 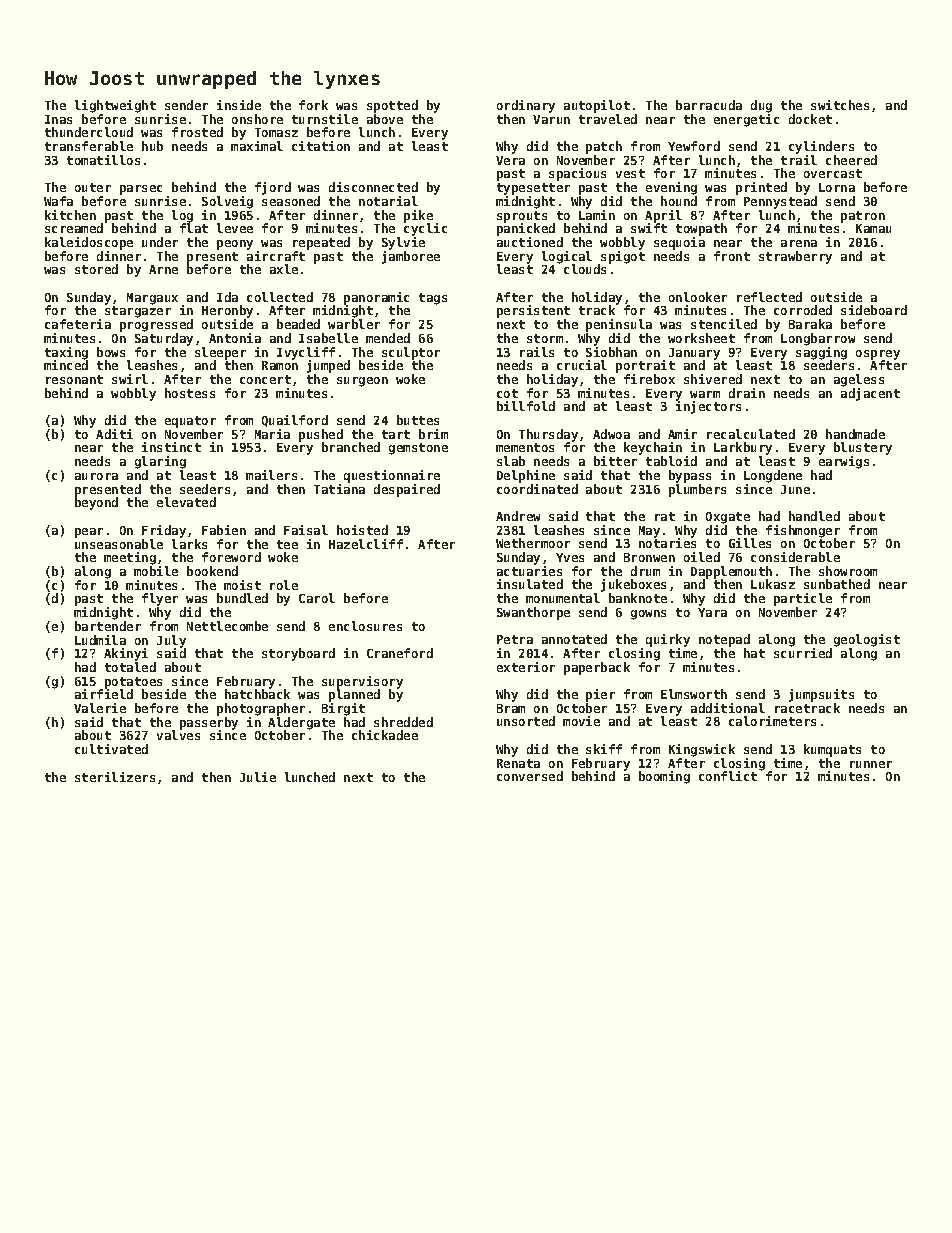 What do you see at coordinates (115, 777) in the screenshot?
I see `sterilizers` at bounding box center [115, 777].
